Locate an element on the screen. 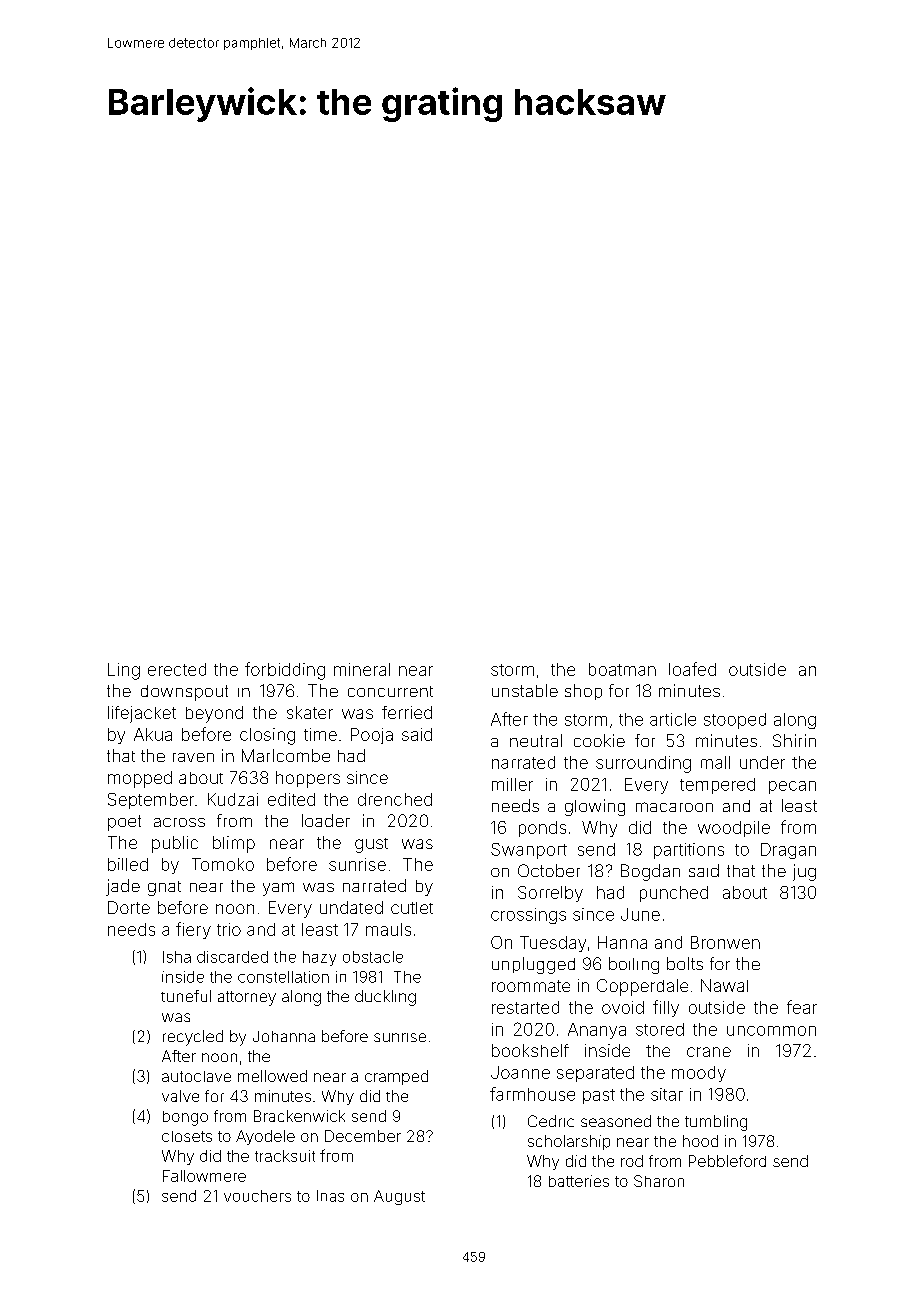 This screenshot has height=1311, width=924. Bogdan is located at coordinates (650, 872).
